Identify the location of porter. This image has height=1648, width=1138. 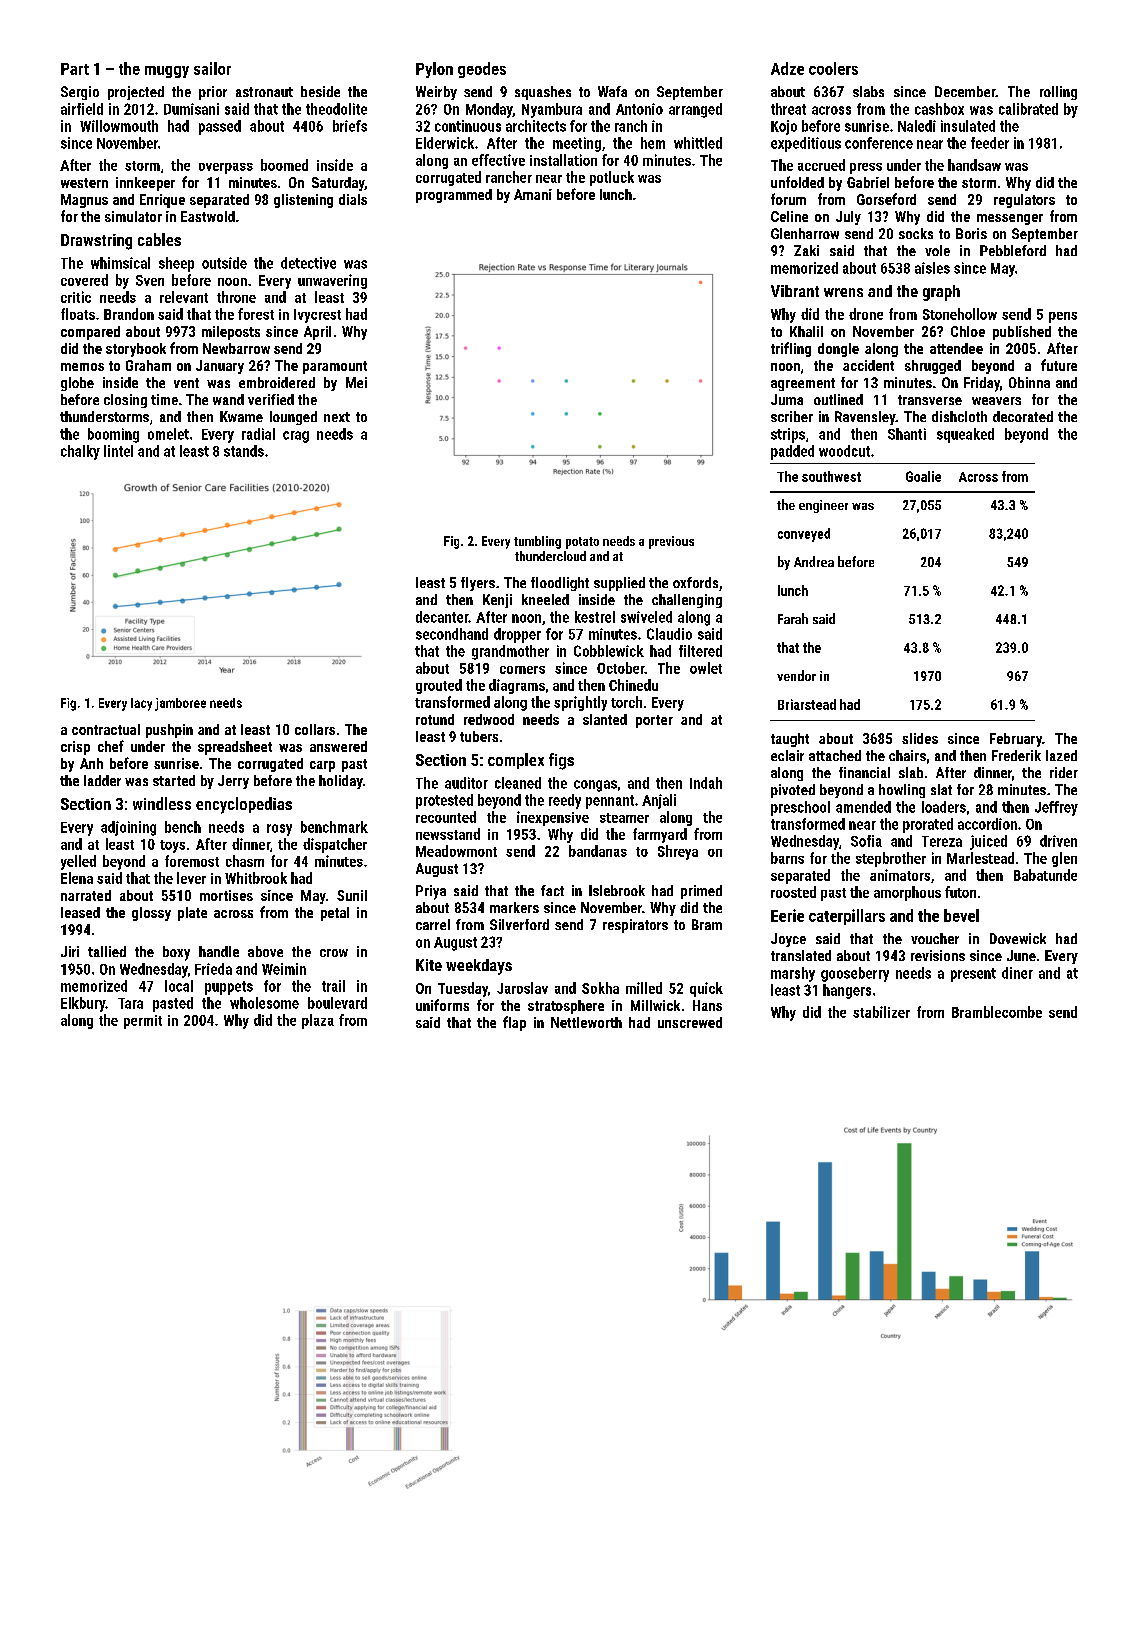
(654, 721).
